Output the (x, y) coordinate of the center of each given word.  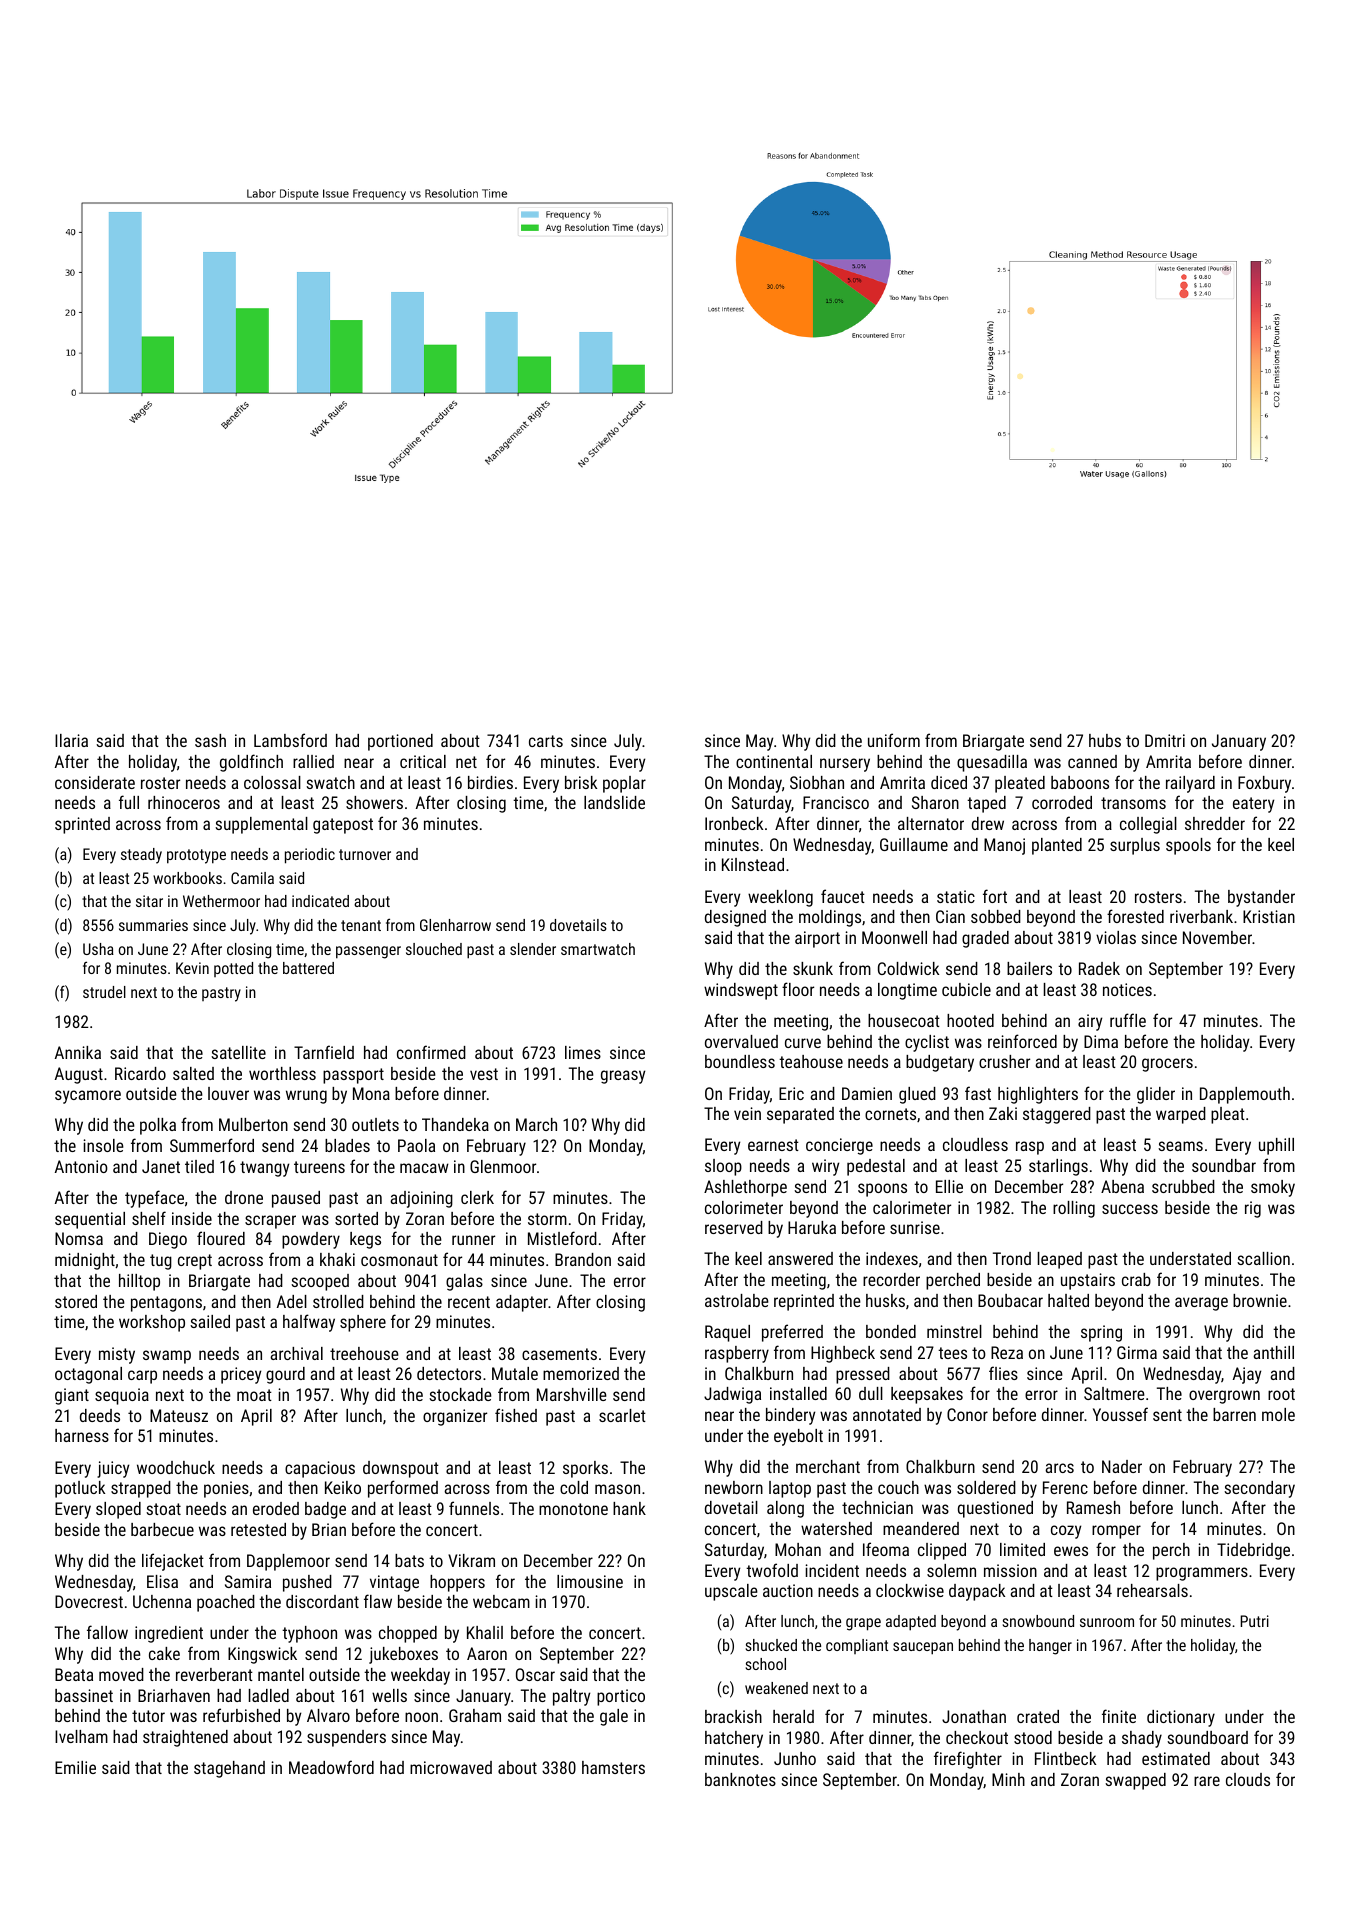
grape (863, 1624)
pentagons (166, 1304)
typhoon (309, 1634)
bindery (790, 1416)
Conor (967, 1414)
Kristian (1269, 916)
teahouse (811, 1061)
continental (774, 761)
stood (1033, 1737)
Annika (78, 1052)
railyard (1190, 784)
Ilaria (71, 740)
